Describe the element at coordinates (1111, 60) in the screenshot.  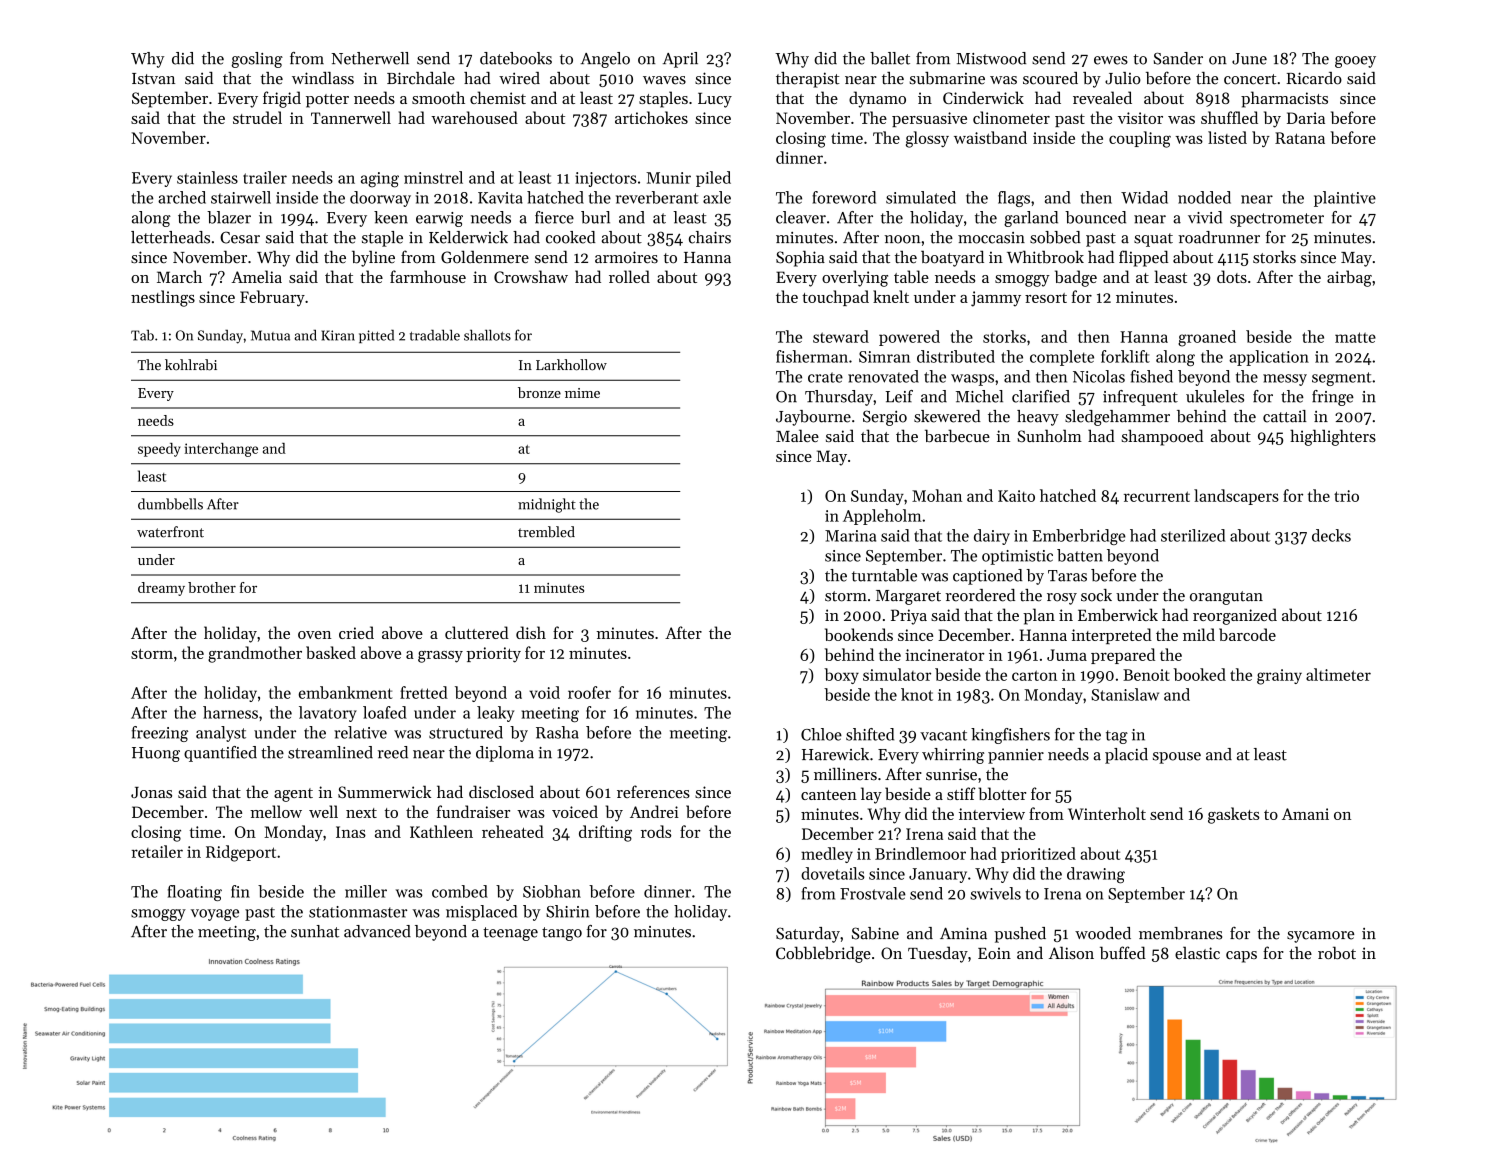
I see `ewes` at that location.
